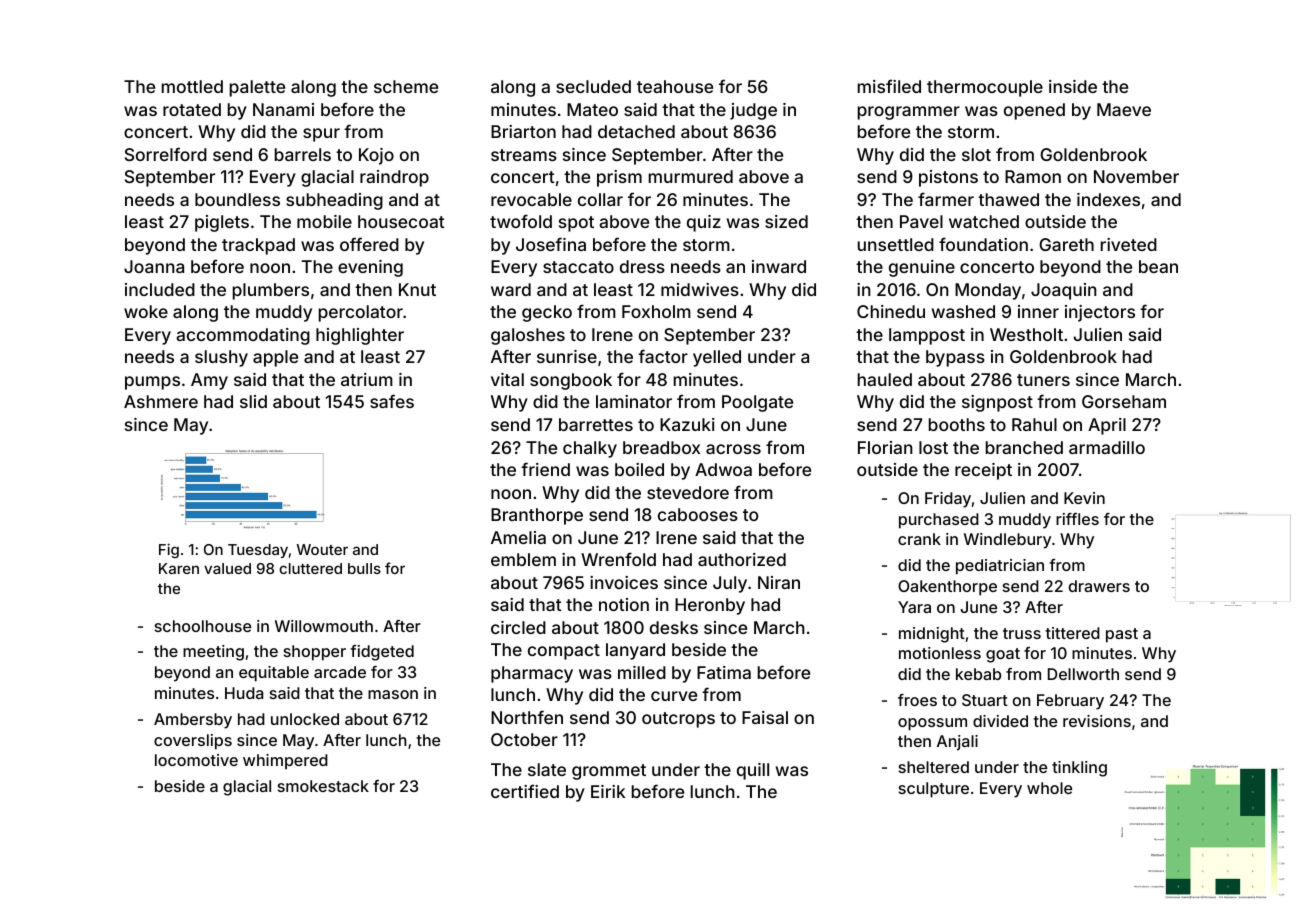 This page has width=1308, height=924. Describe the element at coordinates (361, 313) in the page. I see `percolator` at that location.
